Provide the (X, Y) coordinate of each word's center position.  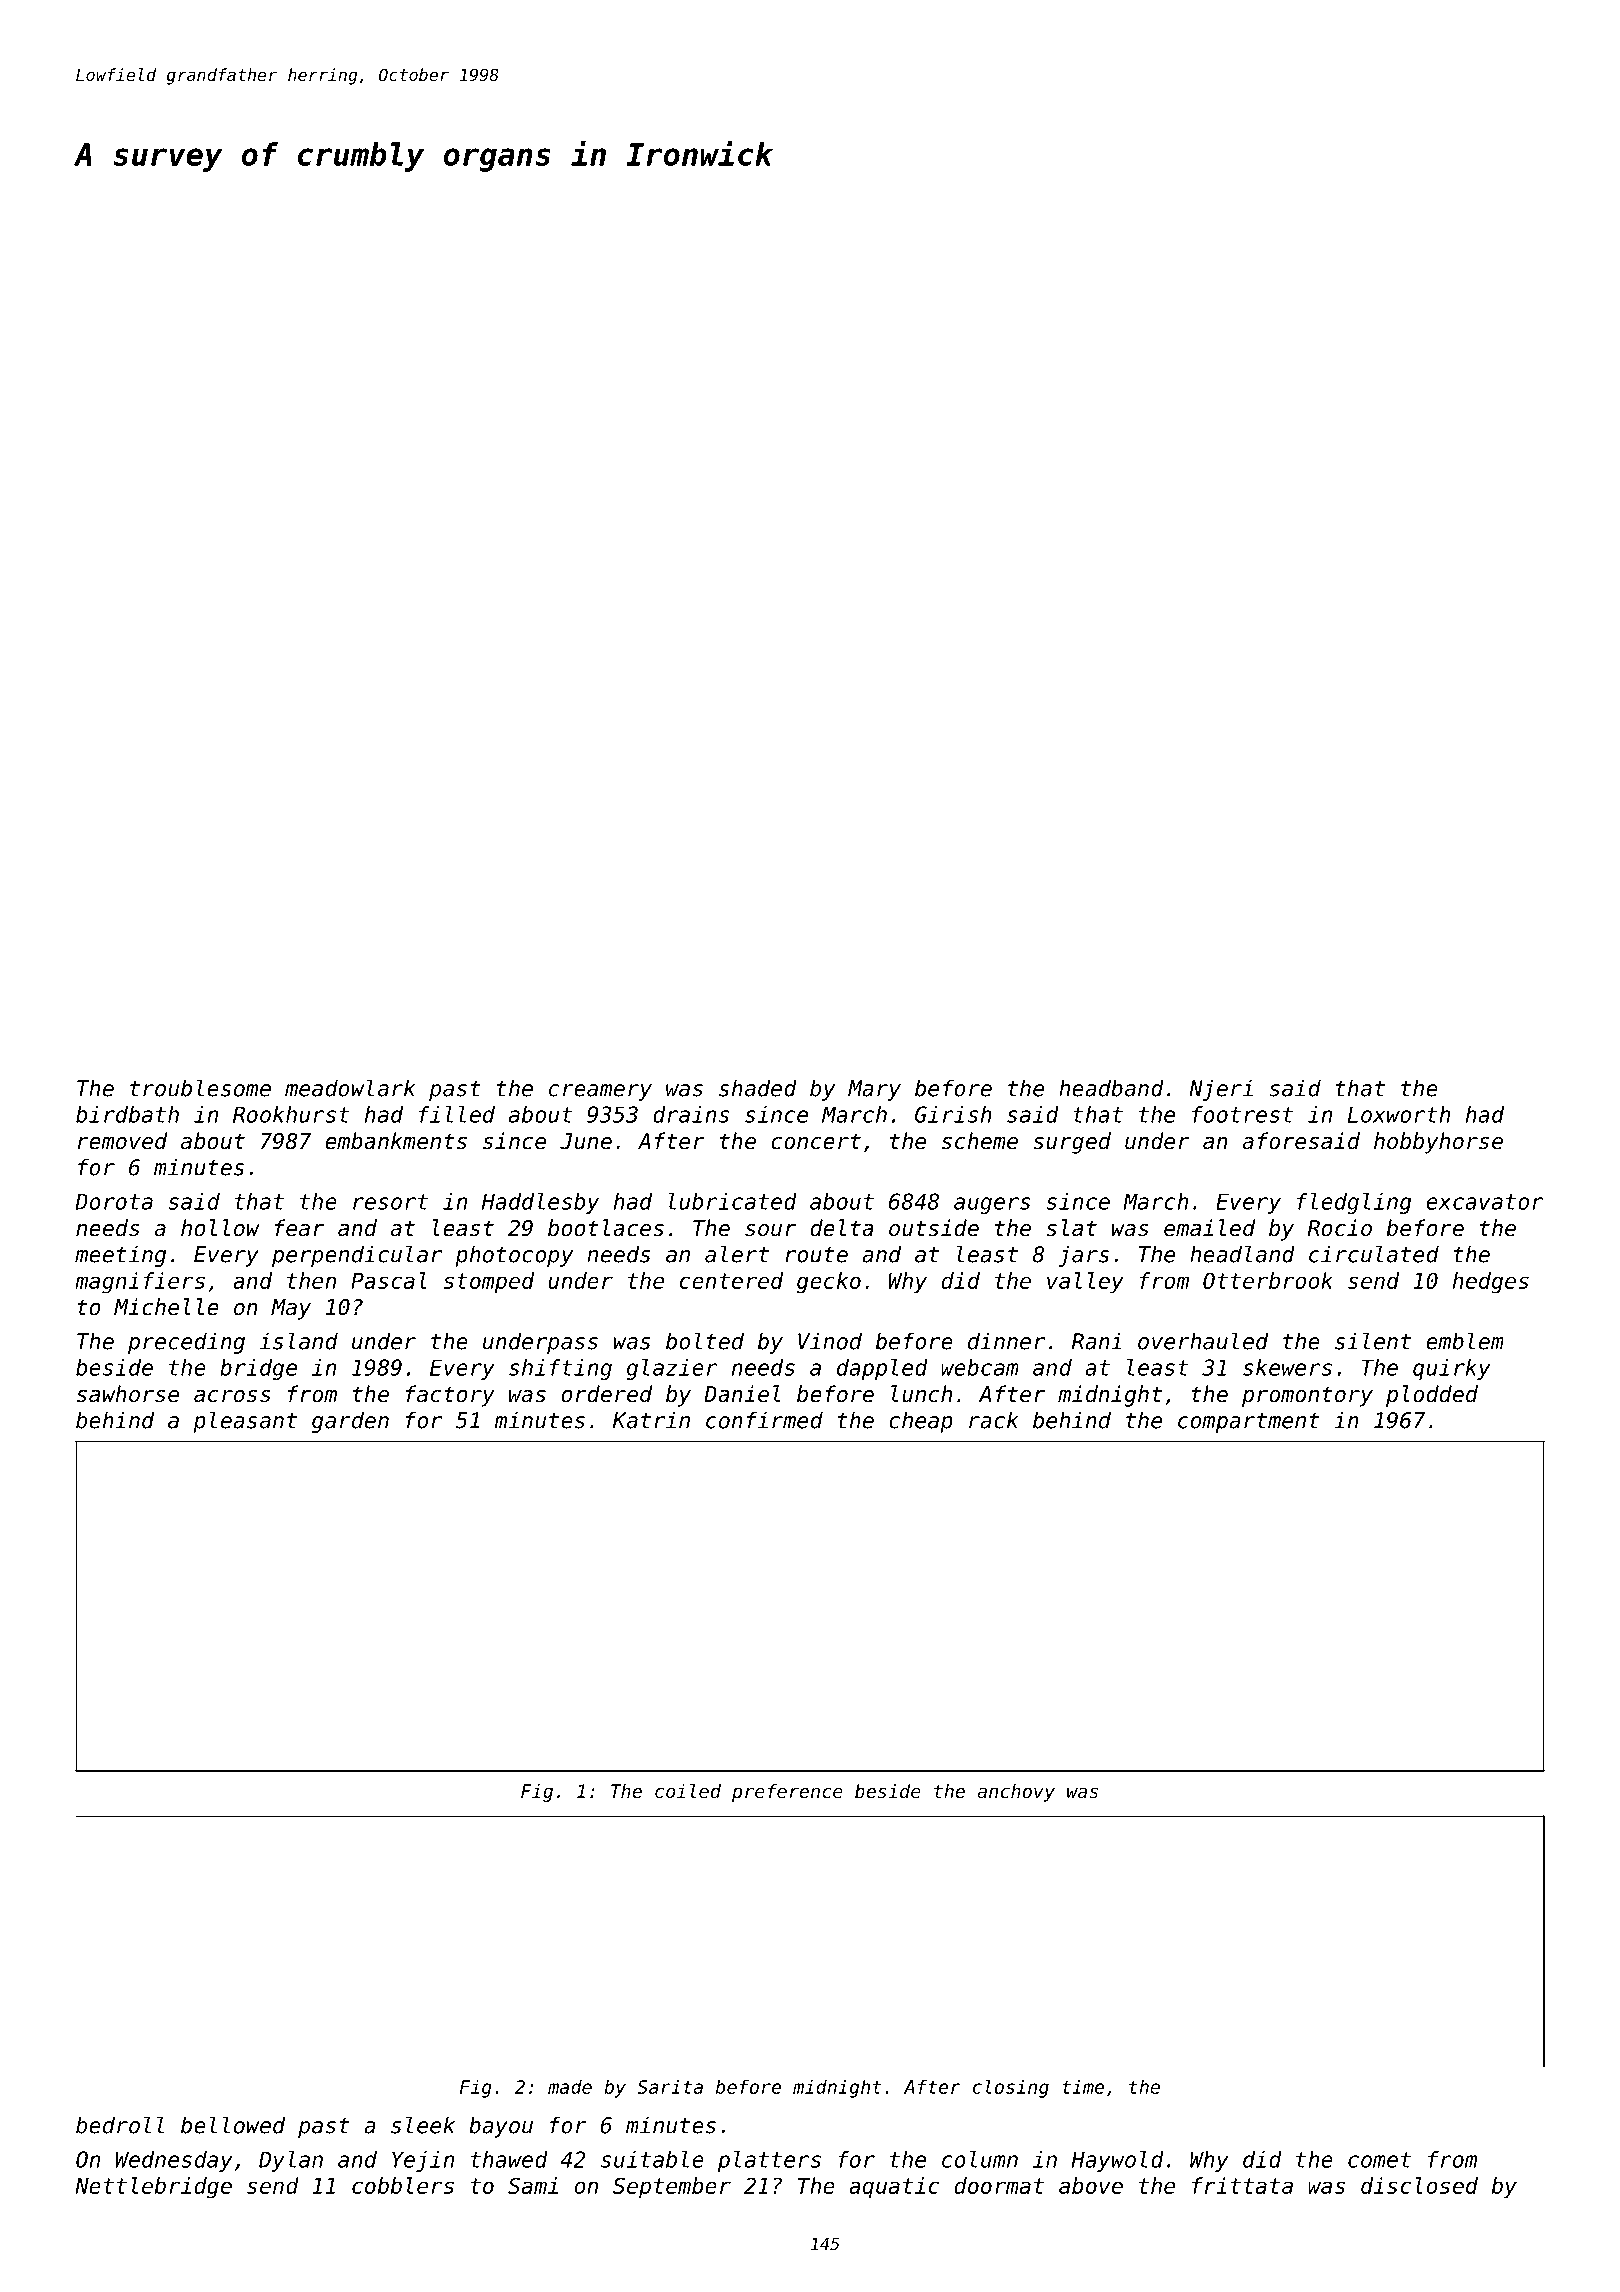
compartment (1249, 1423)
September (672, 2188)
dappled (882, 1369)
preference (787, 1793)
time (1083, 2086)
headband (1111, 1088)
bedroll (120, 2125)
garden (350, 1422)
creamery (600, 1092)
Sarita (670, 2086)
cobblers (403, 2185)
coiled (688, 1791)
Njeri (1221, 1090)
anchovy (1016, 1793)
